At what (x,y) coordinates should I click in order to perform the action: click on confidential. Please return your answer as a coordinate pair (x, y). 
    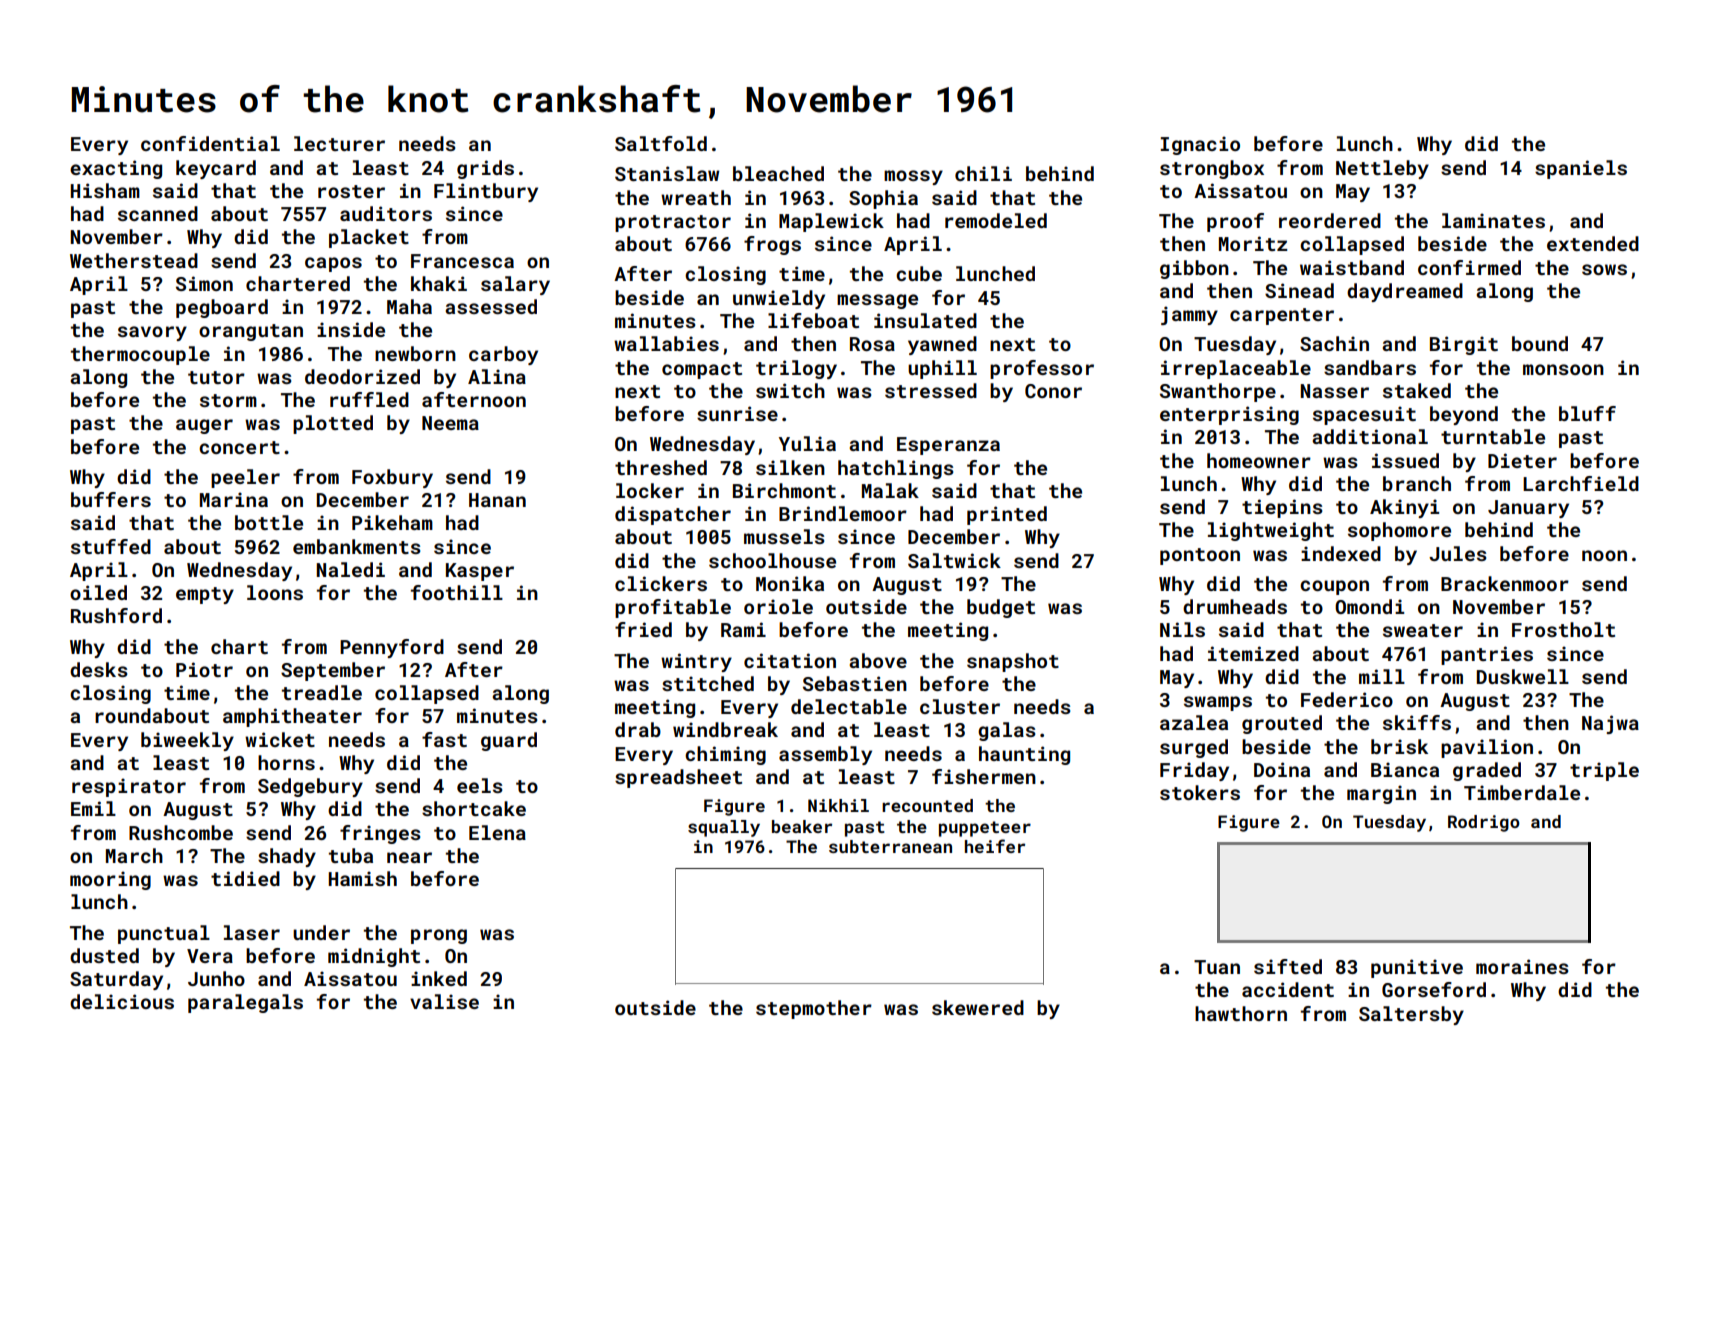
    Looking at the image, I should click on (210, 143).
